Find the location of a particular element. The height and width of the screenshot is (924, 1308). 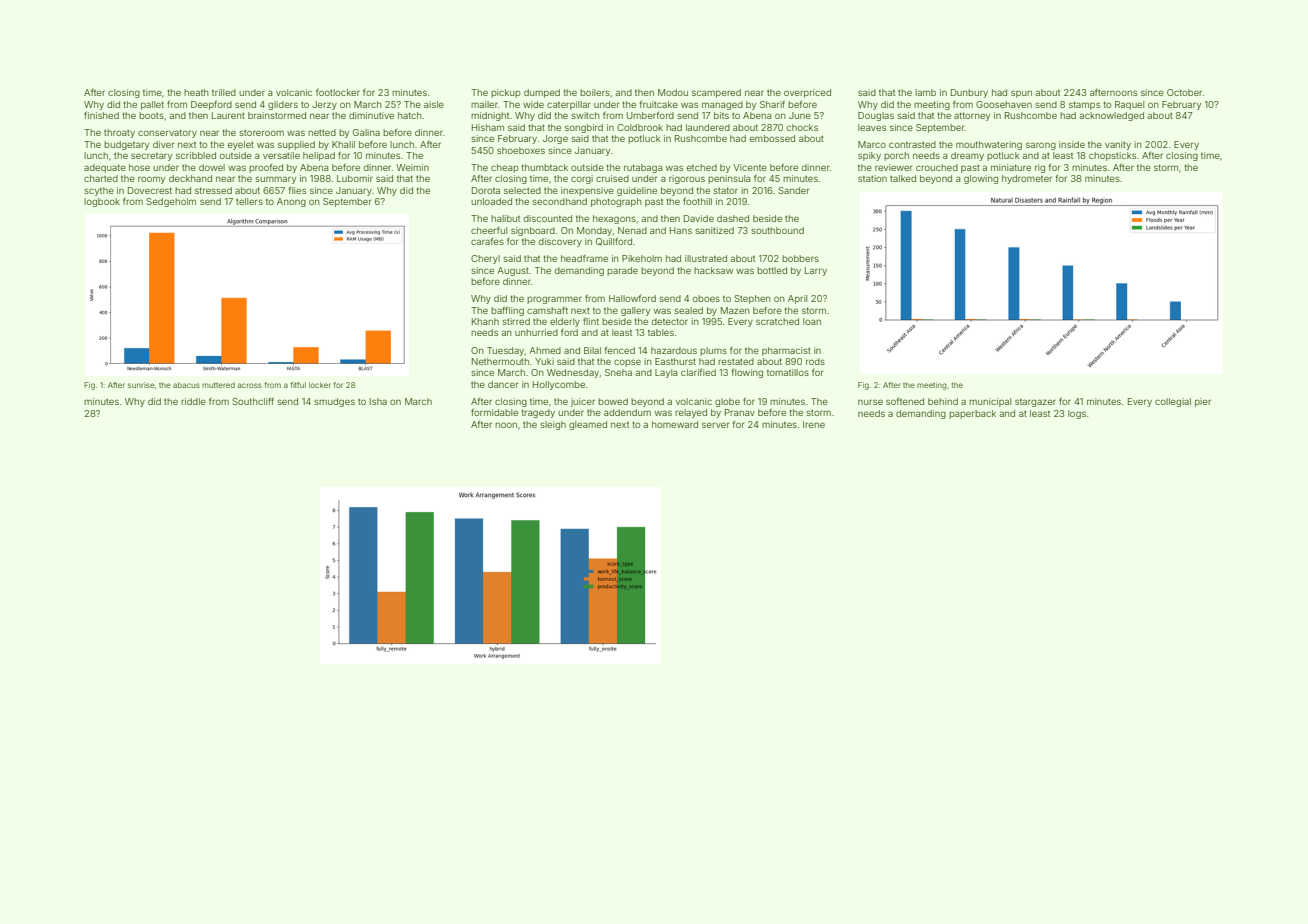

logbook is located at coordinates (102, 202).
